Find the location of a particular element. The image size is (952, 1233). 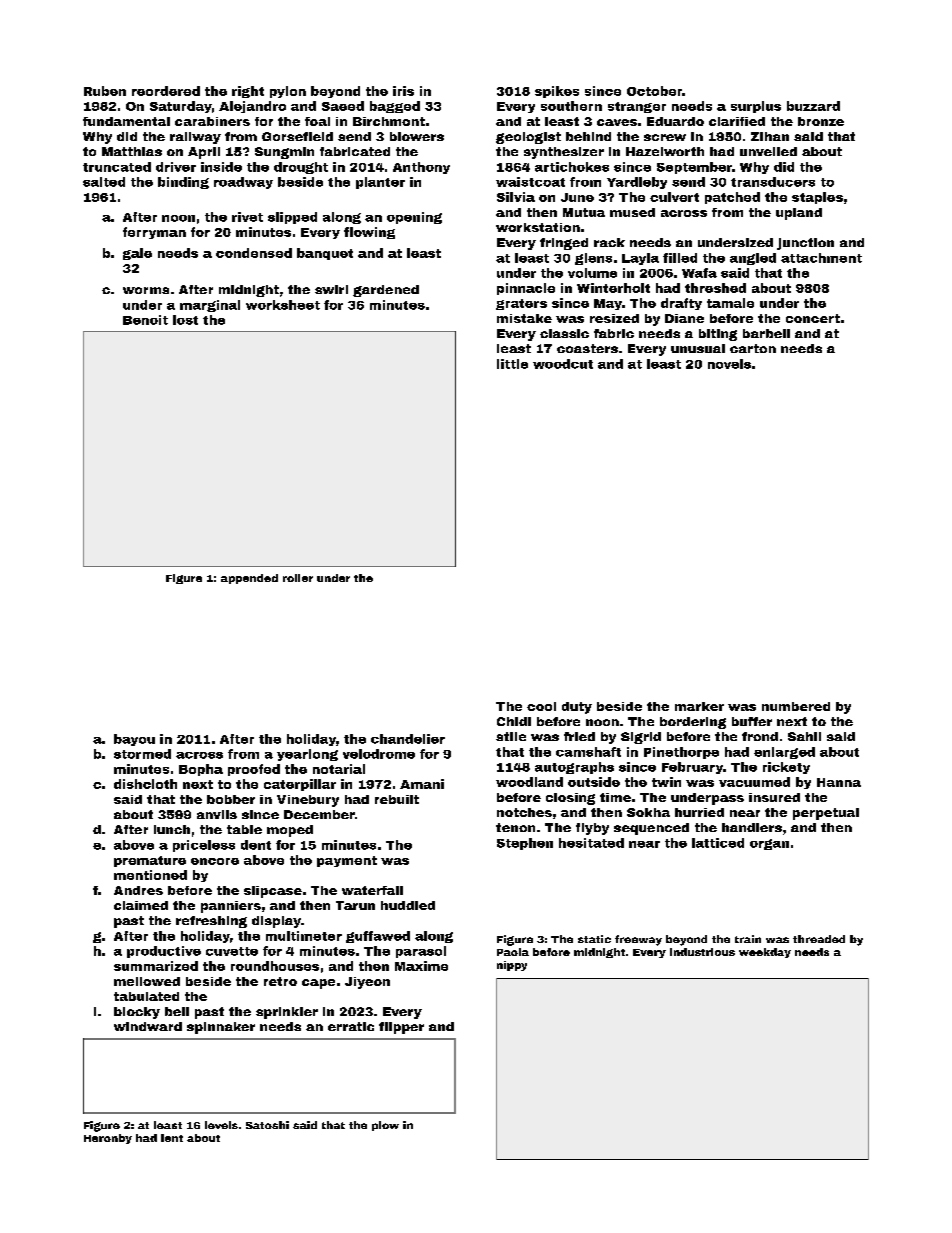

October is located at coordinates (654, 91).
